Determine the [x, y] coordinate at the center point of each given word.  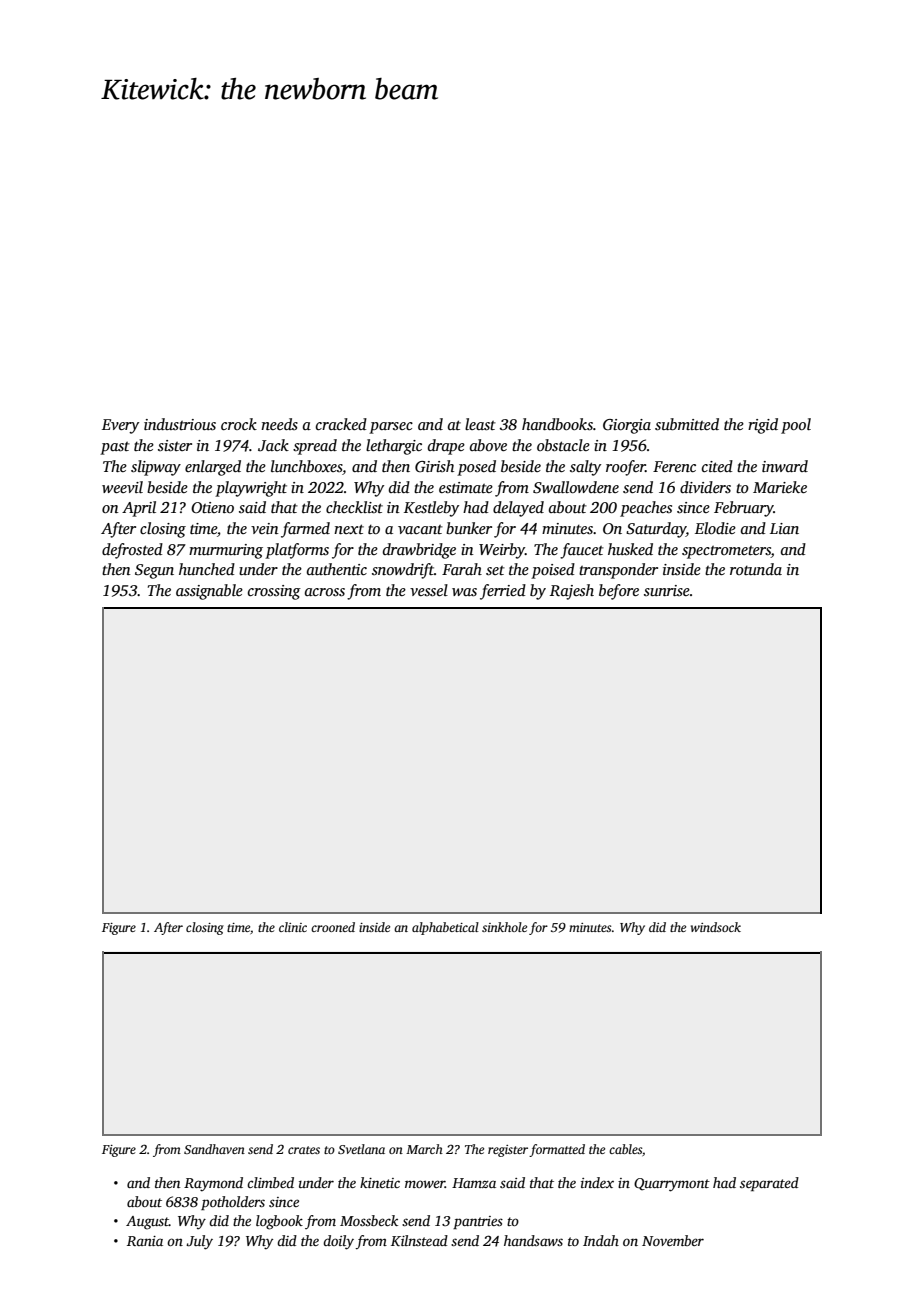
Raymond [213, 1184]
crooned [333, 927]
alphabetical [445, 928]
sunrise [667, 590]
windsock [716, 927]
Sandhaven [214, 1149]
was [464, 592]
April [139, 509]
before [619, 592]
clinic [293, 927]
